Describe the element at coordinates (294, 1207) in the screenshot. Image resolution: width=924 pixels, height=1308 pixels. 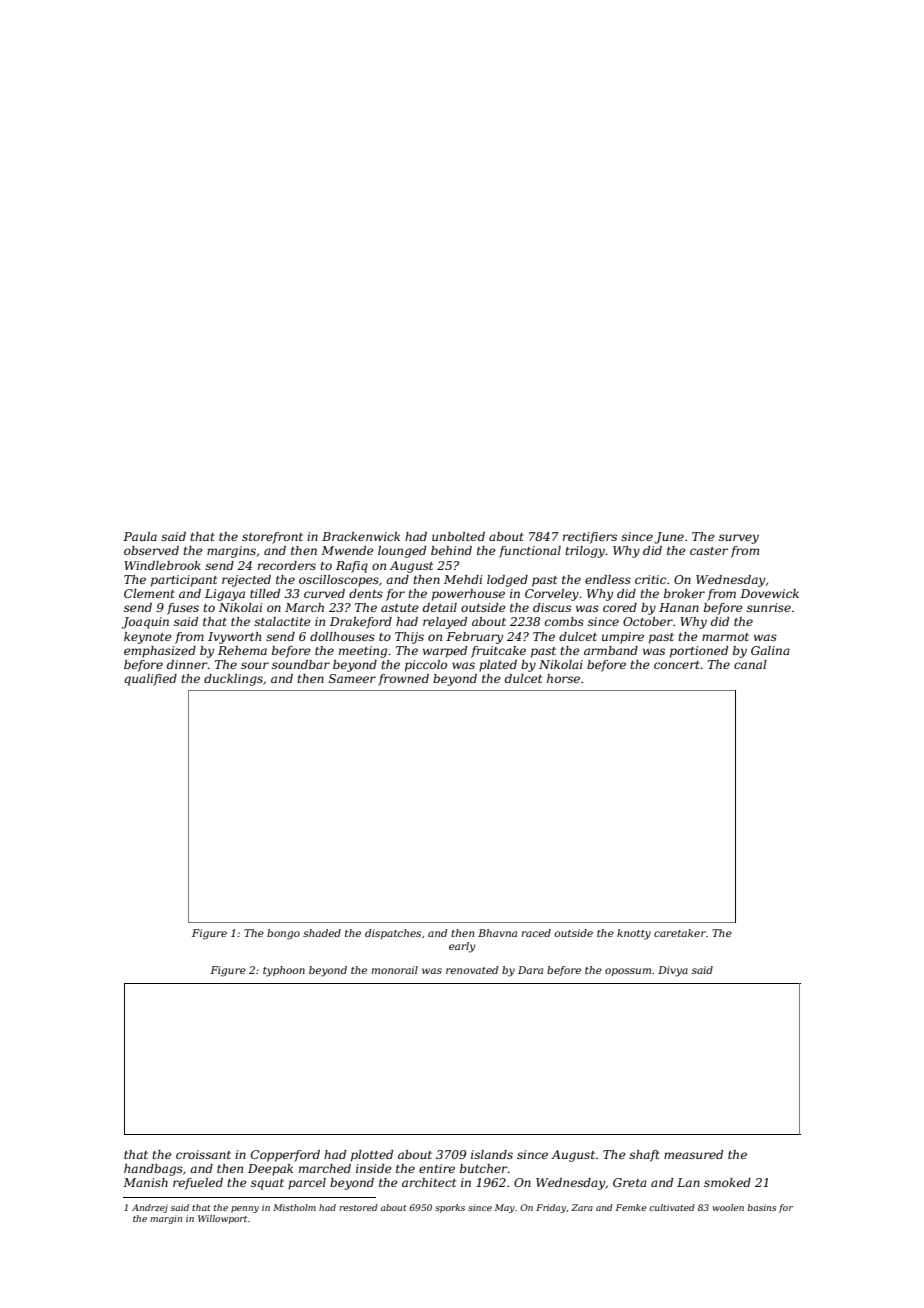
I see `Mistholm` at that location.
